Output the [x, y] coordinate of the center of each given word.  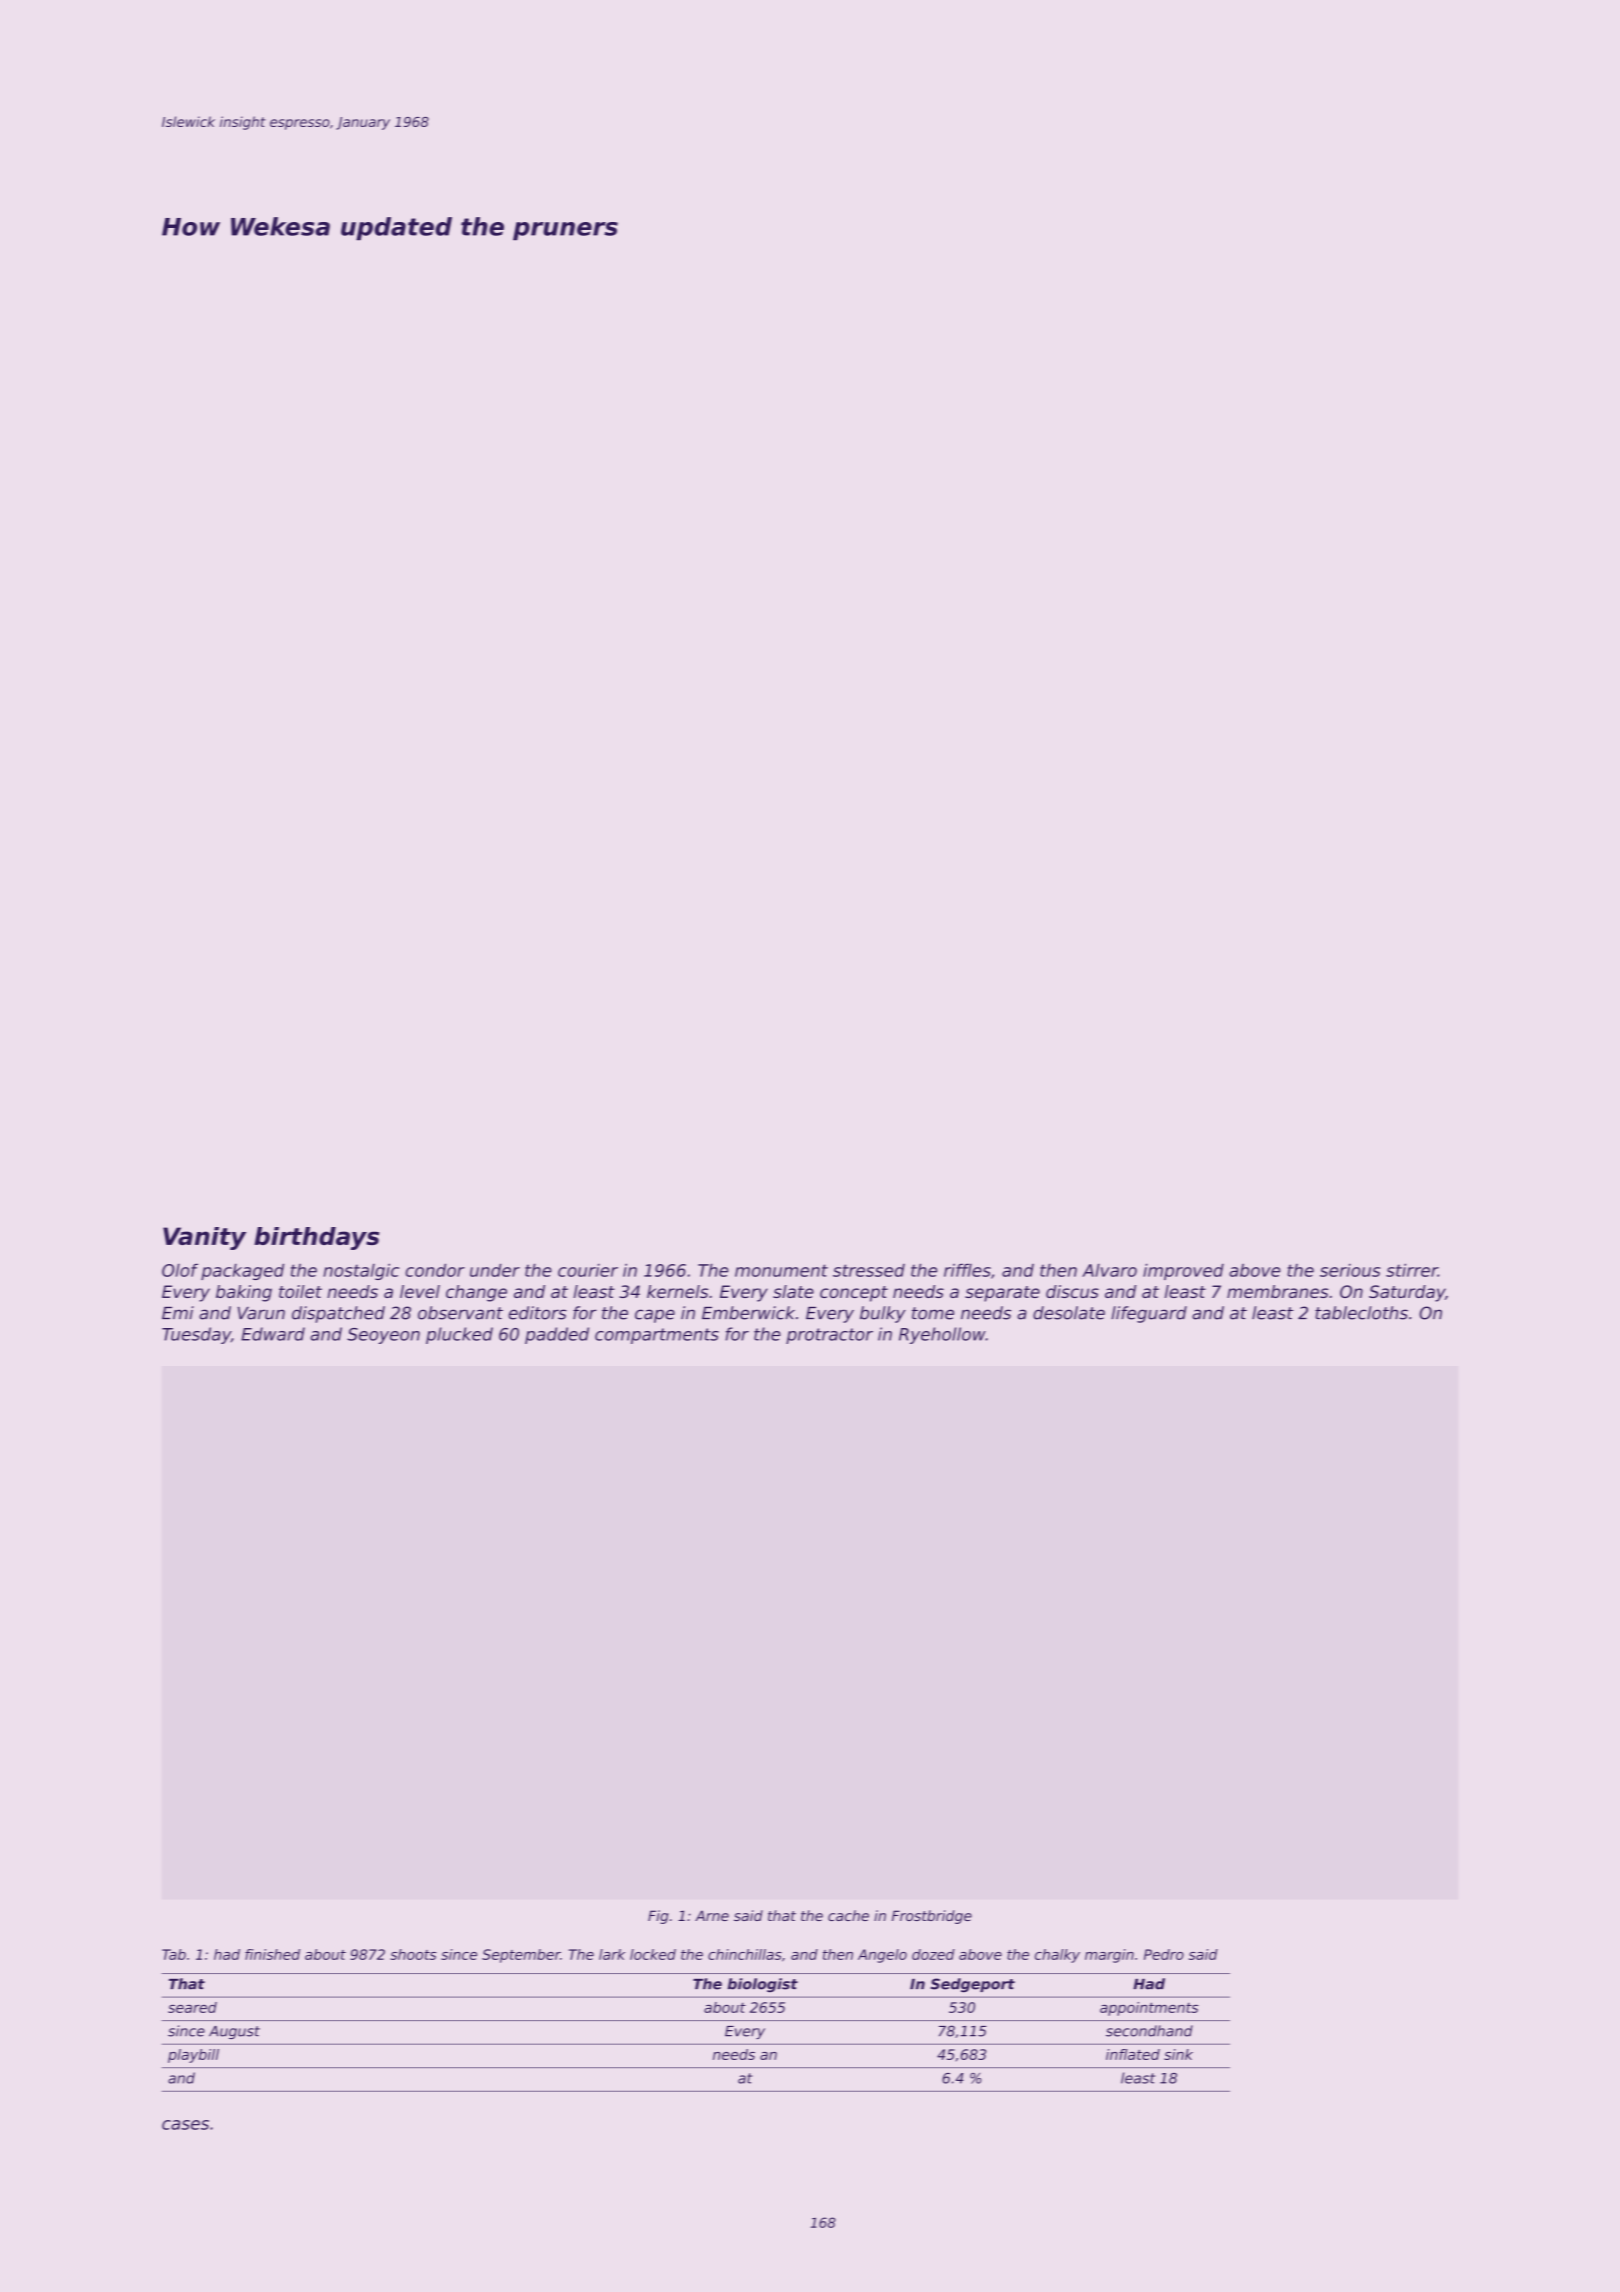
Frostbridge [932, 1917]
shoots [413, 1954]
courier [588, 1270]
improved [1183, 1272]
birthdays [316, 1238]
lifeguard [1149, 1314]
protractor [829, 1336]
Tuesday [196, 1335]
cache [848, 1915]
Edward [273, 1334]
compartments [657, 1336]
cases [185, 2125]
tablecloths [1361, 1313]
